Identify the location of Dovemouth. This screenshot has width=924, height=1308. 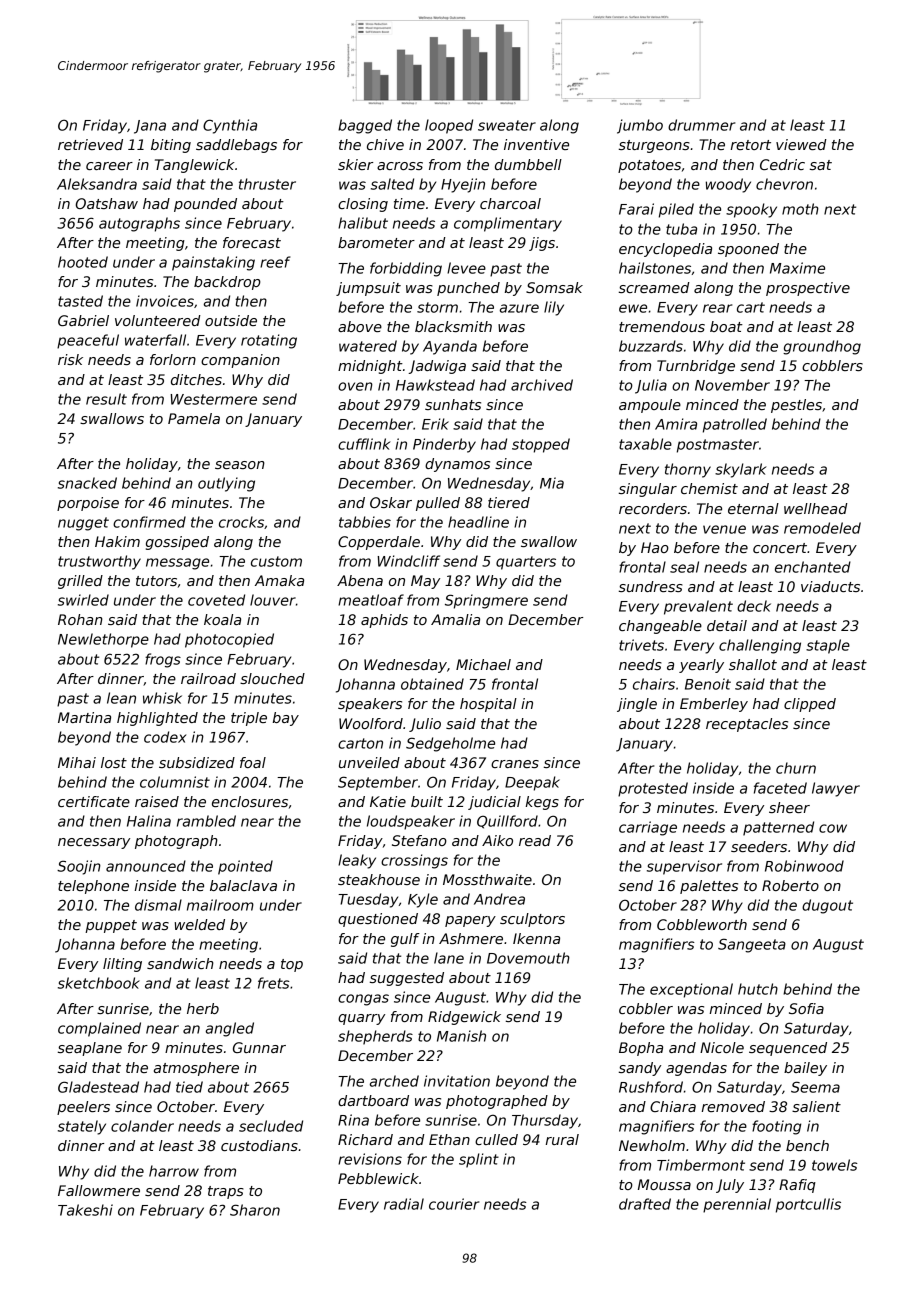
(528, 958).
